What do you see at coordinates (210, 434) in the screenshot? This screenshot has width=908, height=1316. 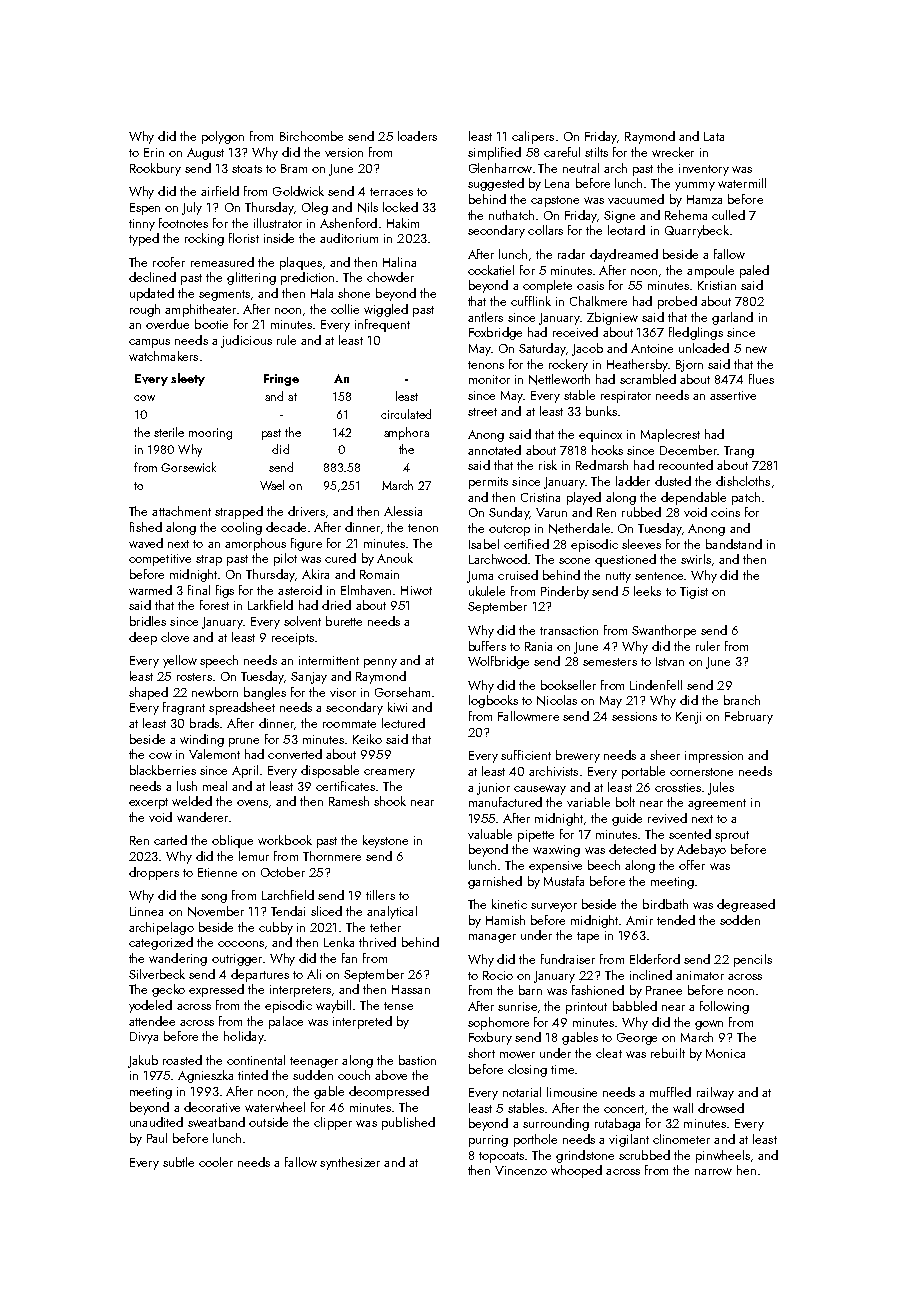 I see `mooring` at bounding box center [210, 434].
